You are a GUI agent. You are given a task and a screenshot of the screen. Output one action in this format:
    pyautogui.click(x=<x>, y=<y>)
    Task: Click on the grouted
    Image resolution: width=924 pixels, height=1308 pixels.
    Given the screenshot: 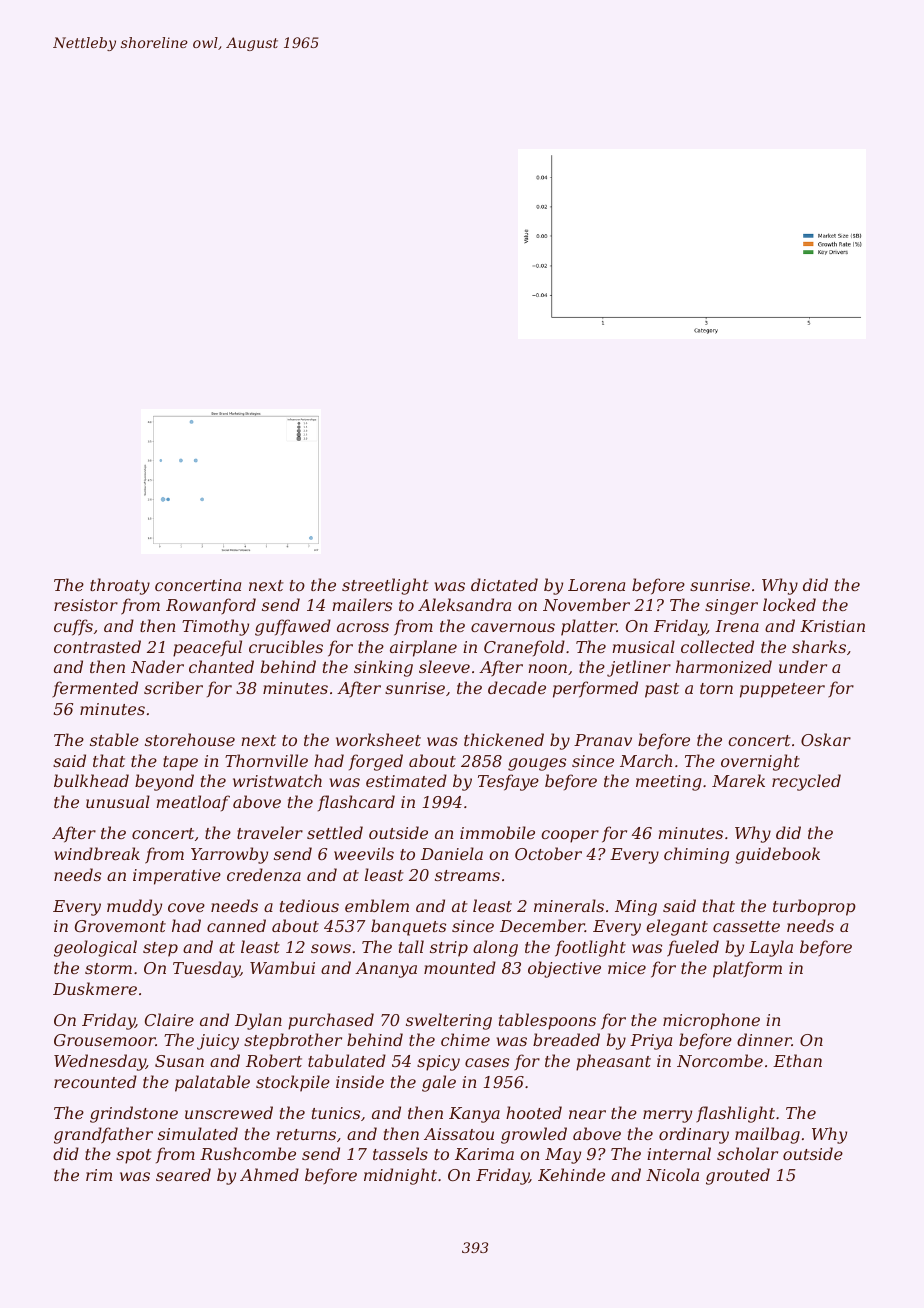 What is the action you would take?
    pyautogui.click(x=738, y=1176)
